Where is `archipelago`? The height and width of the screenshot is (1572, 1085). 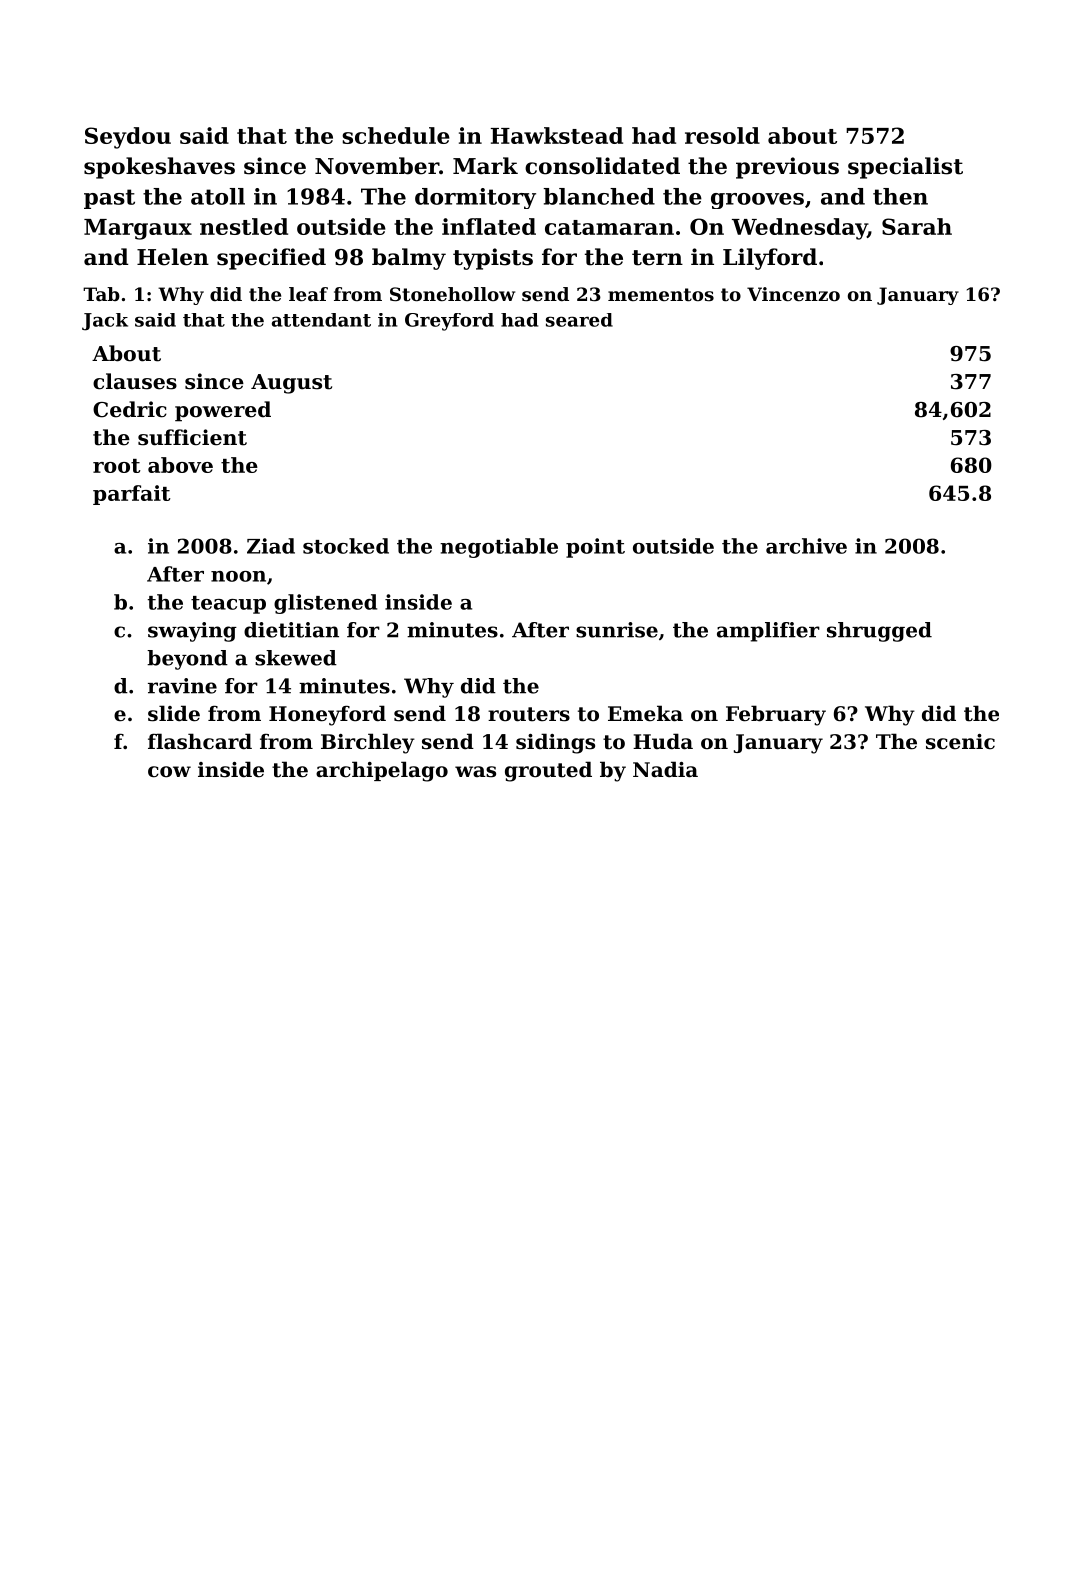 archipelago is located at coordinates (382, 771).
